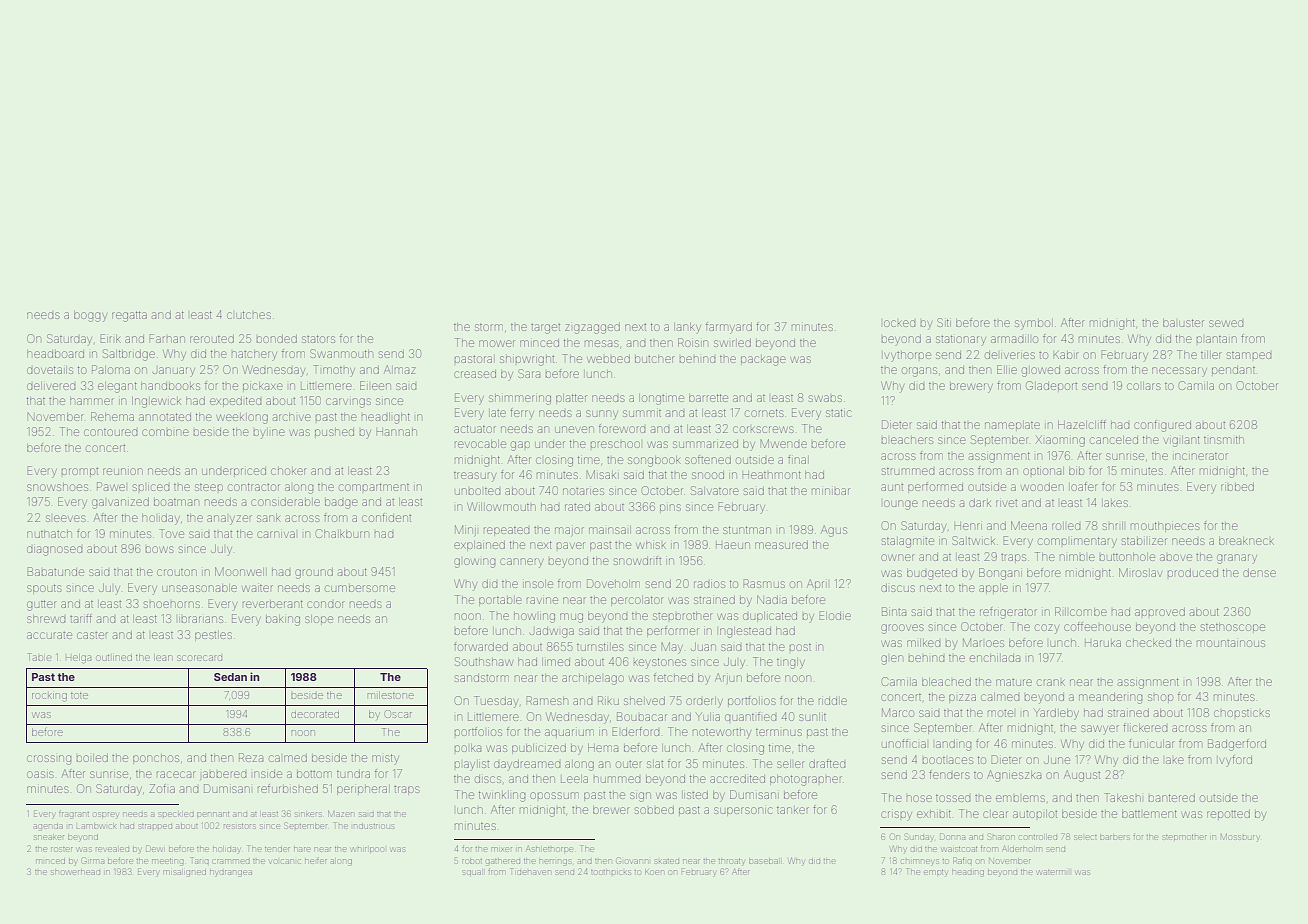 The image size is (1308, 924). Describe the element at coordinates (1183, 323) in the screenshot. I see `baluster` at that location.
